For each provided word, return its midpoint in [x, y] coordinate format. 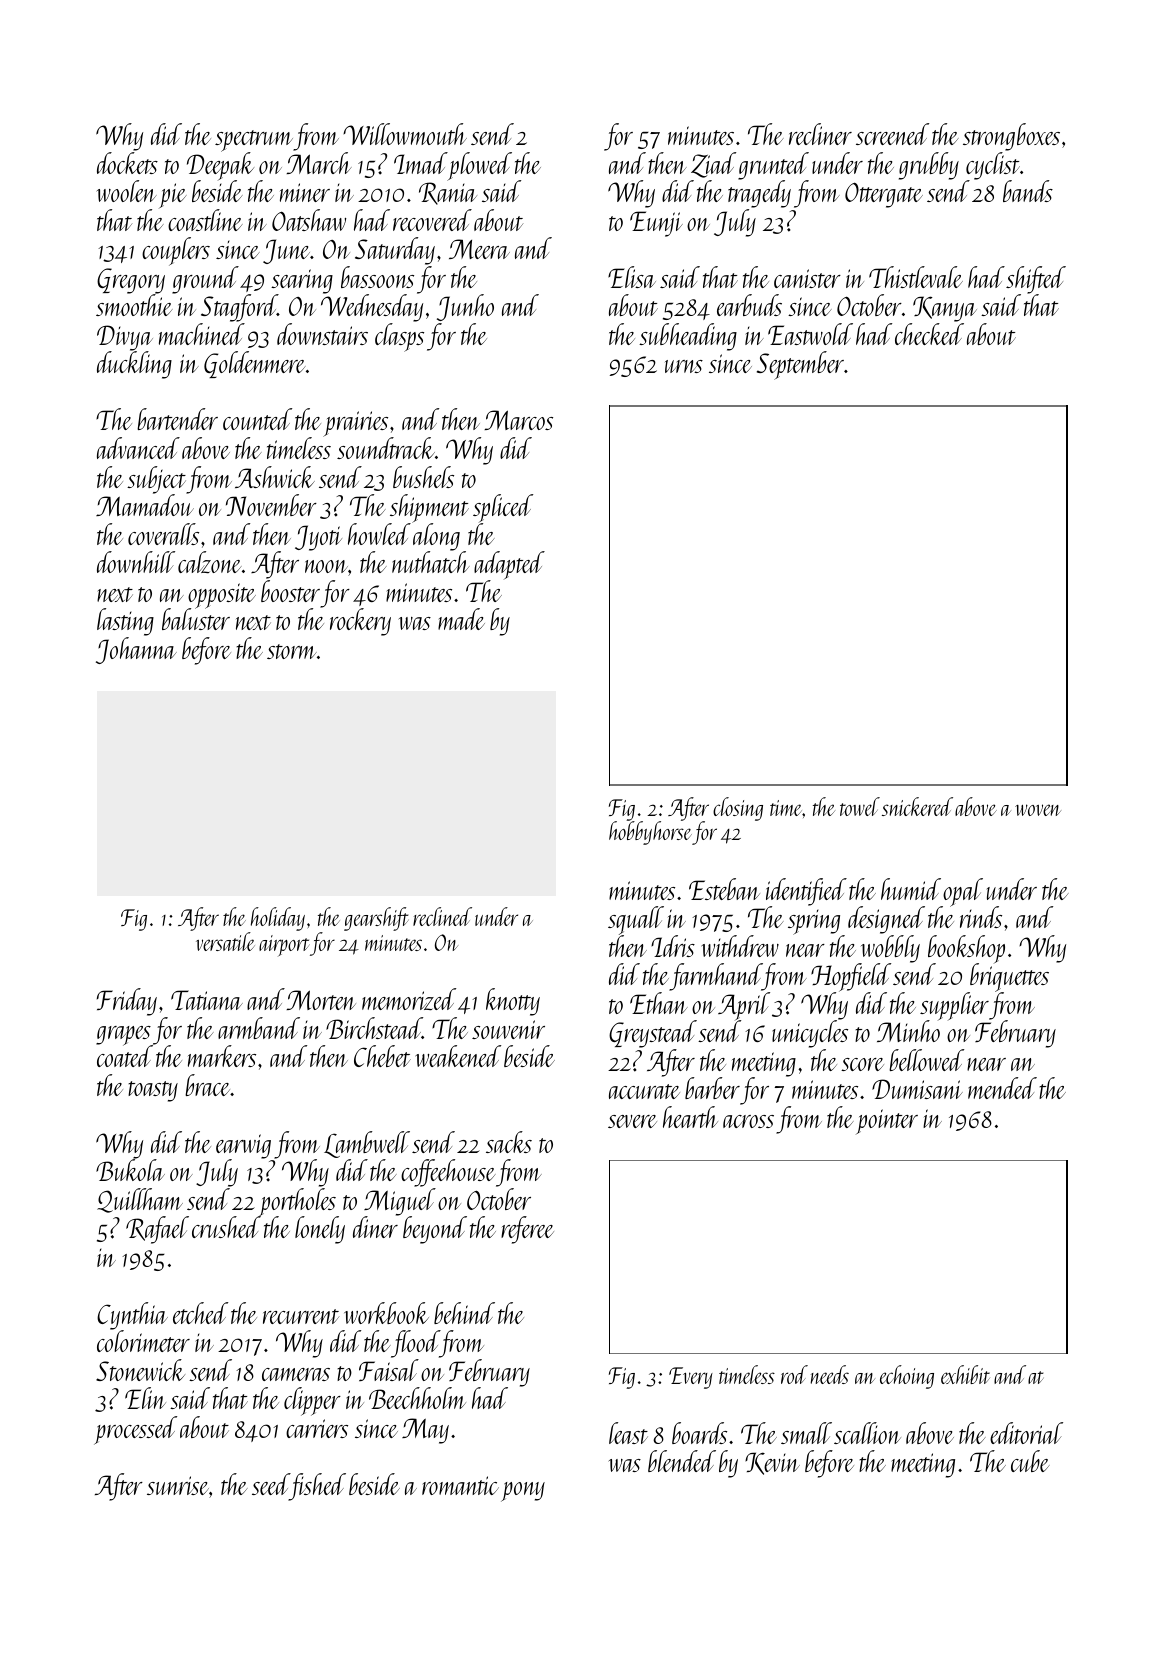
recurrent [301, 1316]
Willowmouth [405, 134]
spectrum [254, 141]
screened [892, 134]
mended [1002, 1088]
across [748, 1121]
